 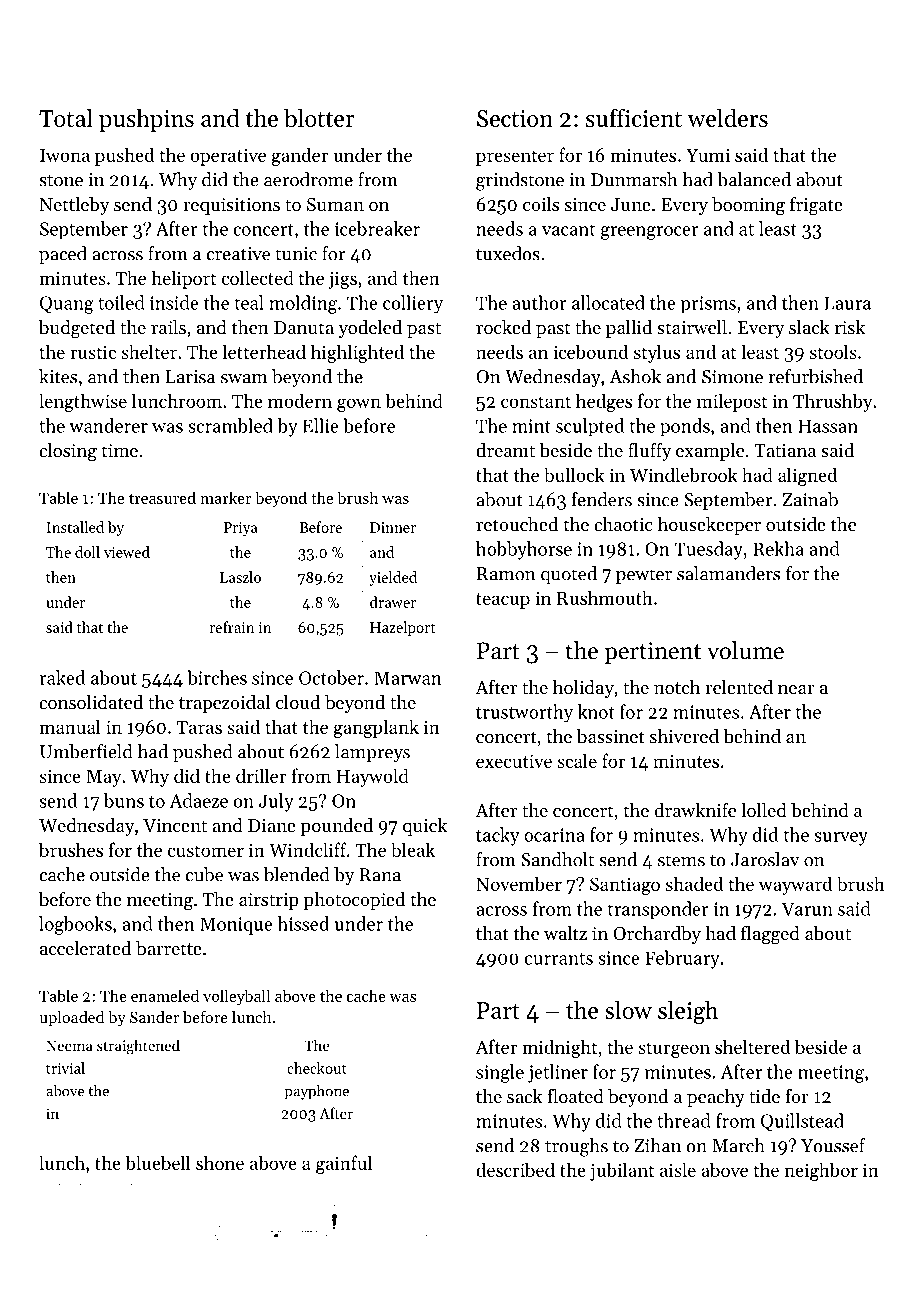 What do you see at coordinates (604, 402) in the screenshot?
I see `hedges` at bounding box center [604, 402].
